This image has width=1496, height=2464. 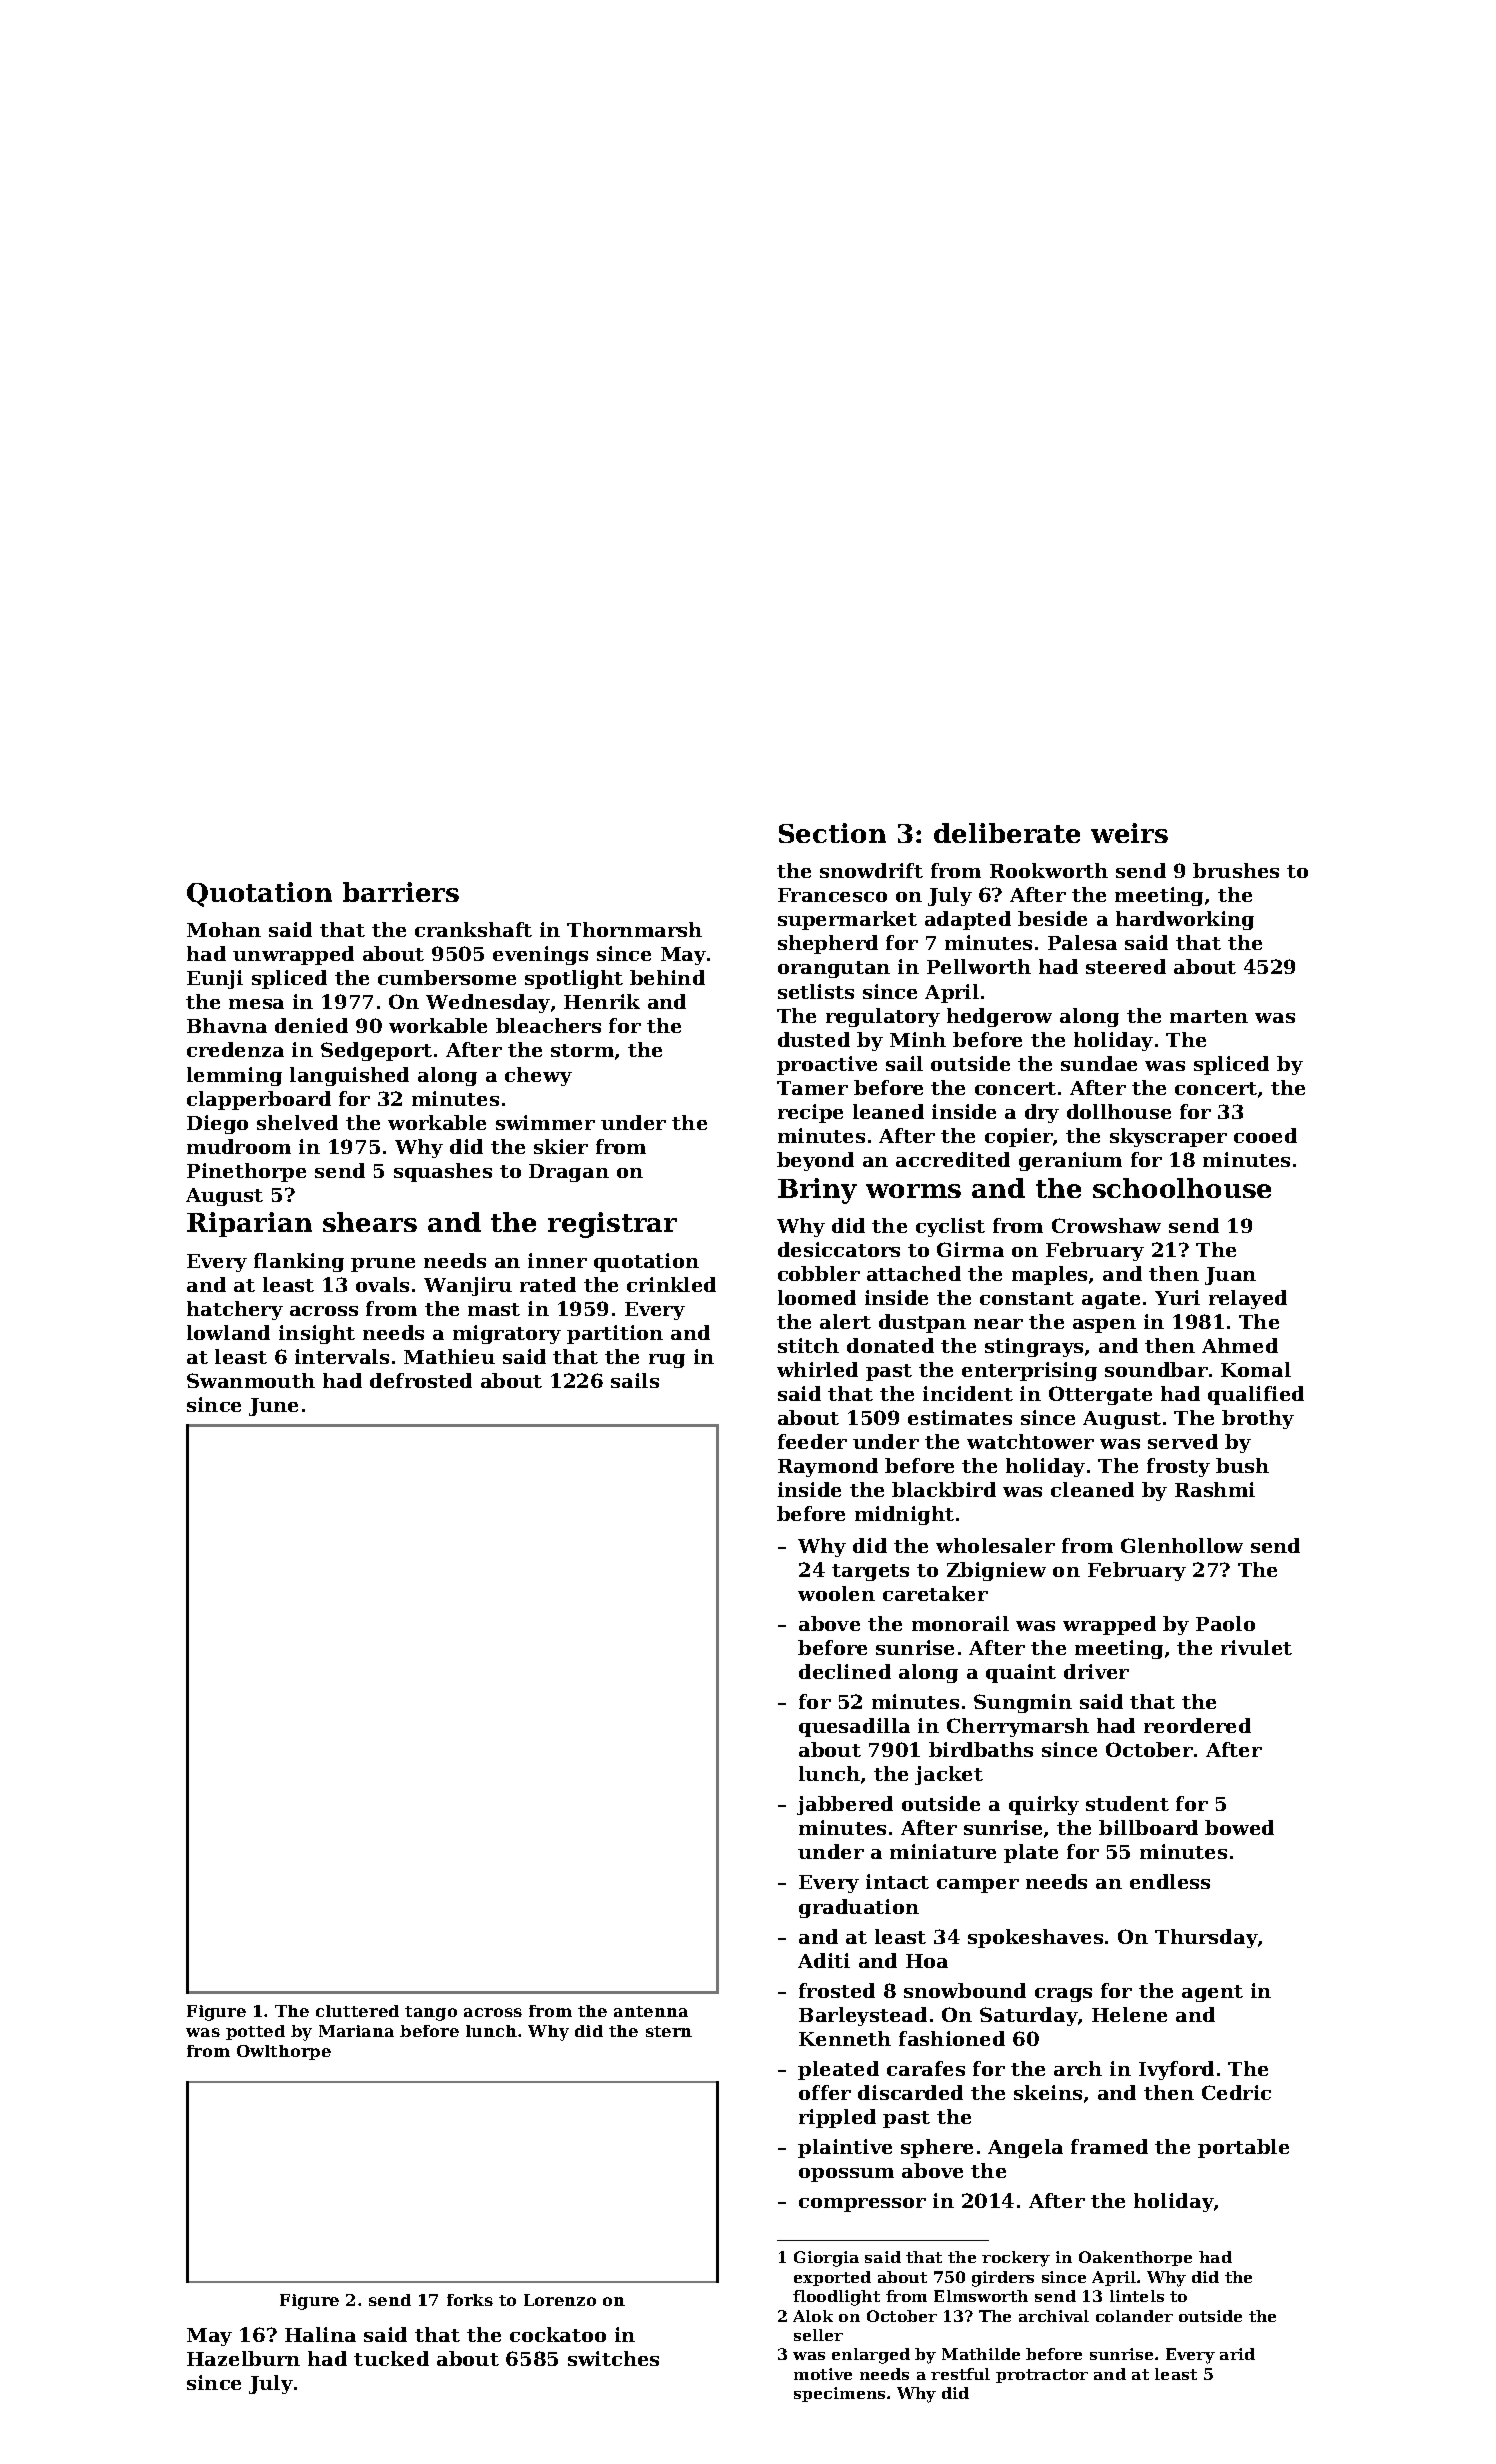 What do you see at coordinates (845, 2148) in the image?
I see `plaintive` at bounding box center [845, 2148].
